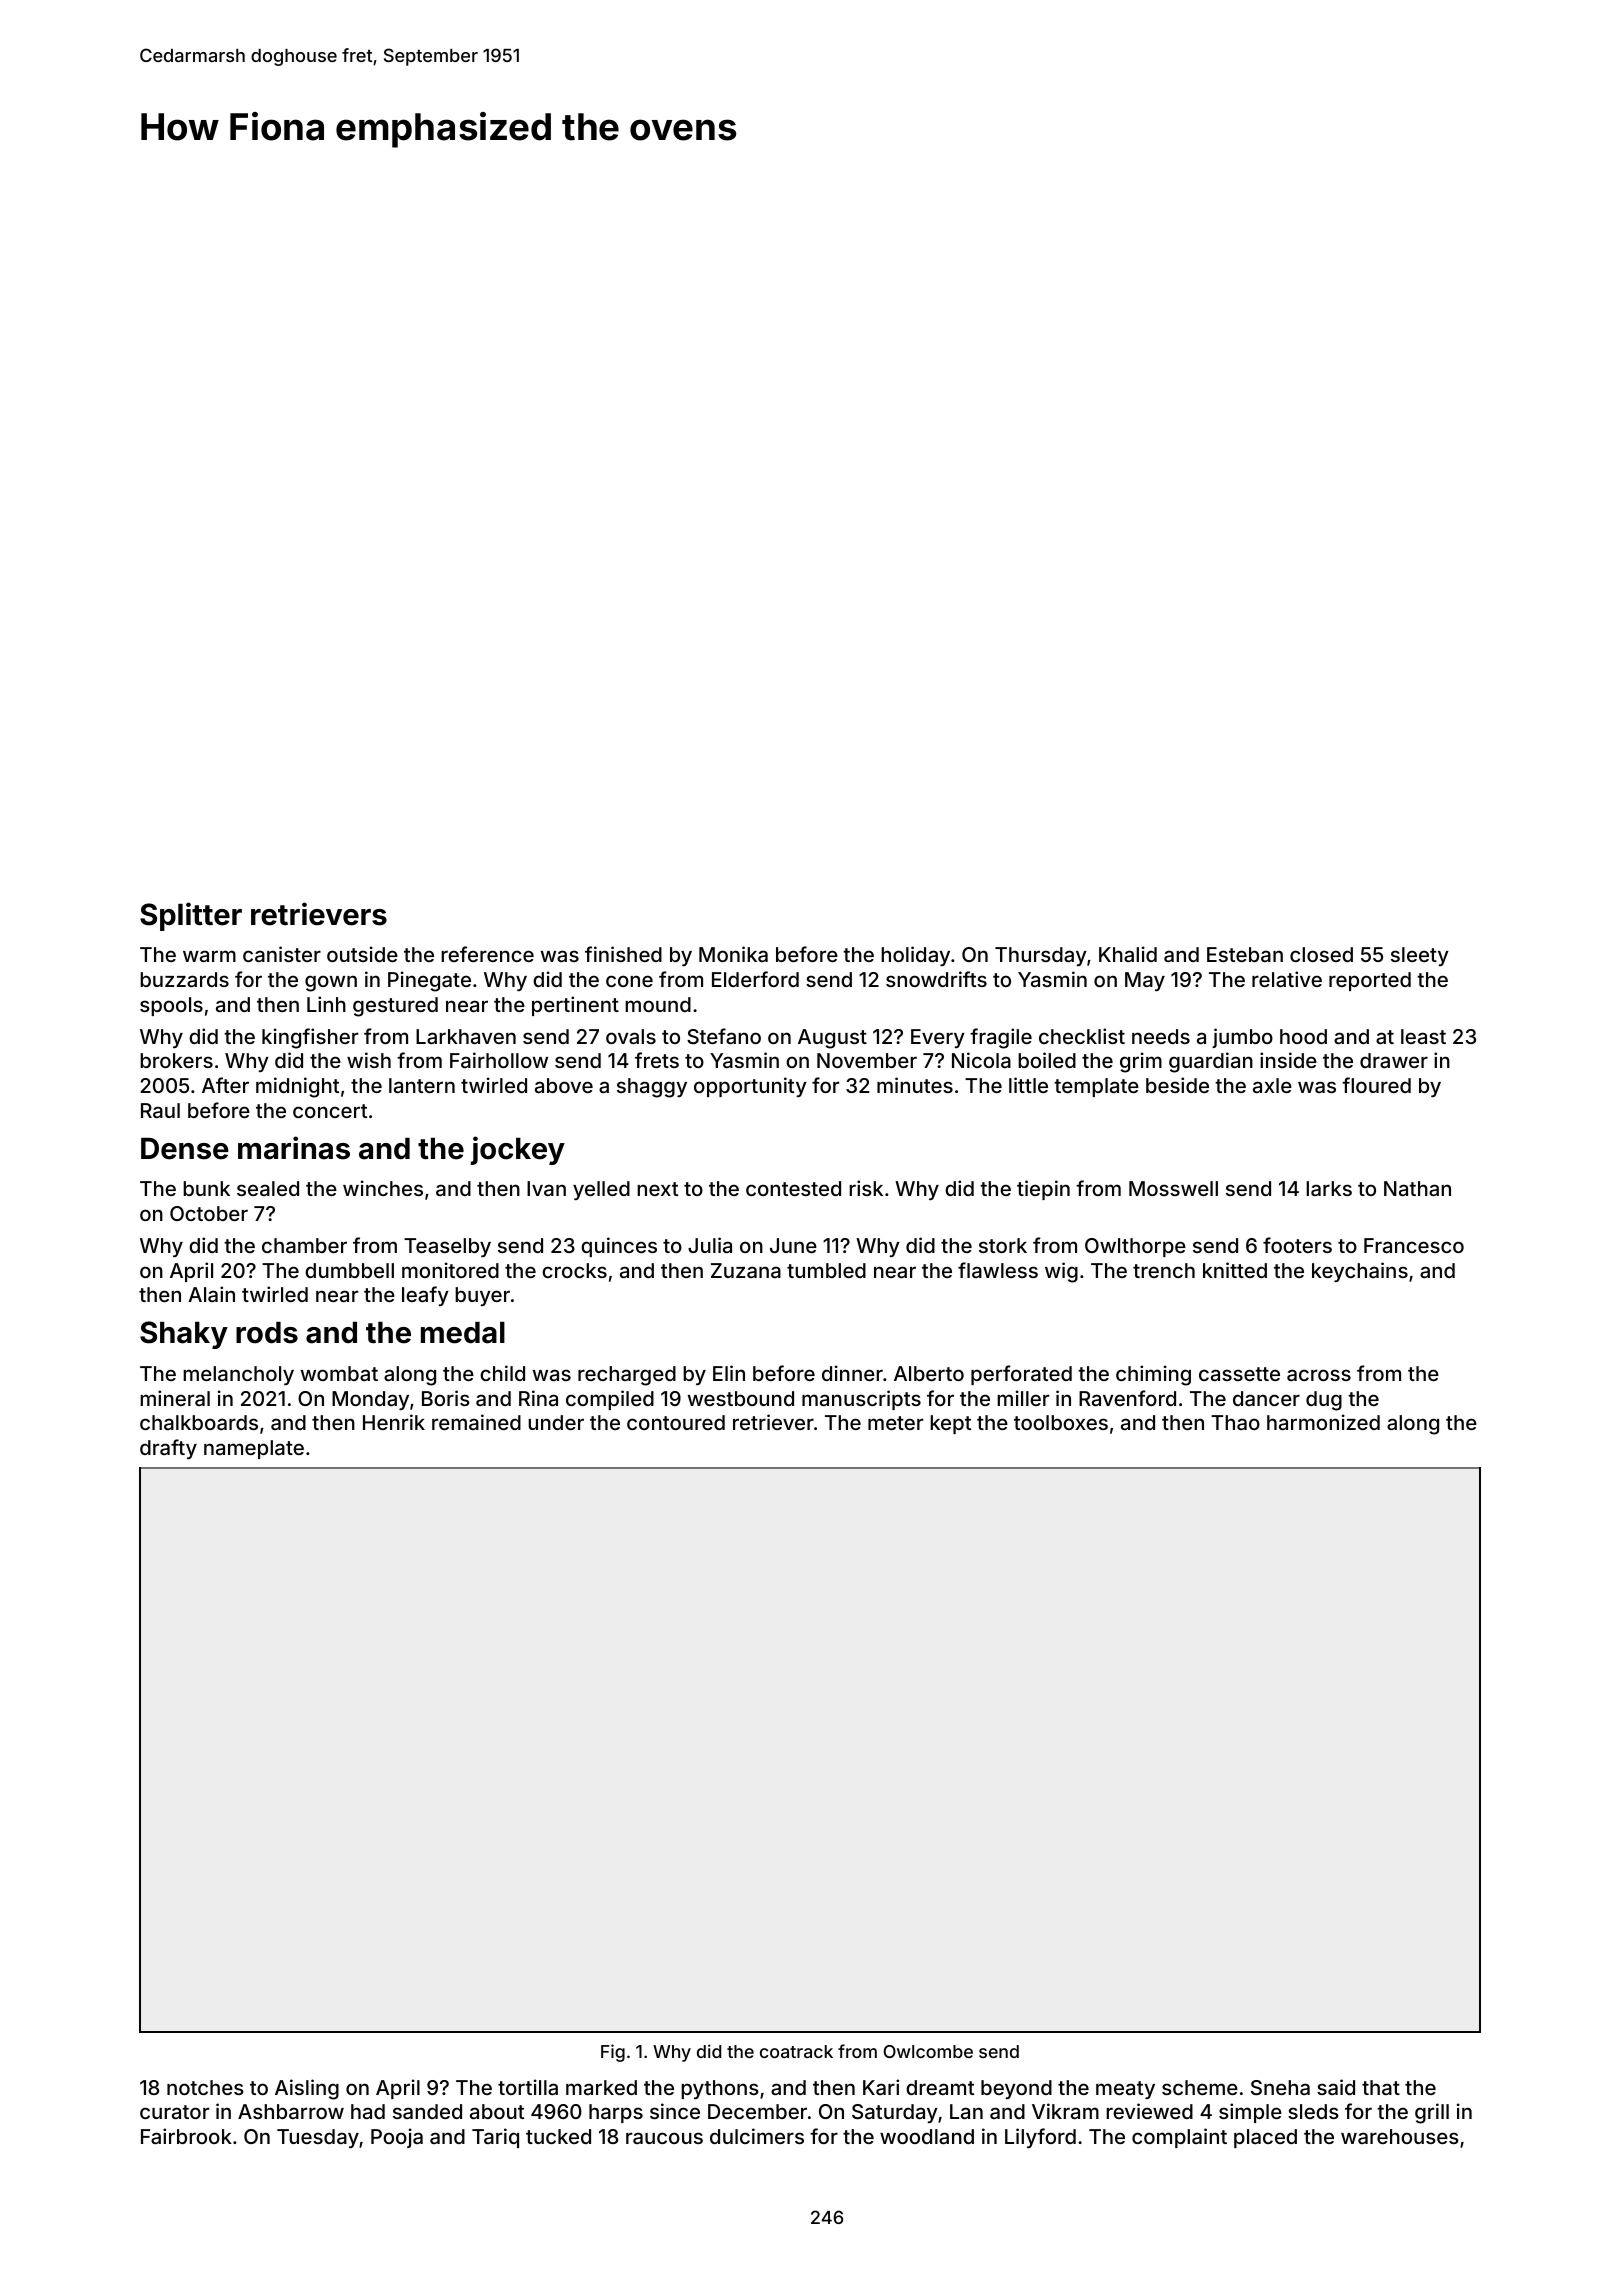  Describe the element at coordinates (757, 2136) in the page. I see `dulcimers` at that location.
